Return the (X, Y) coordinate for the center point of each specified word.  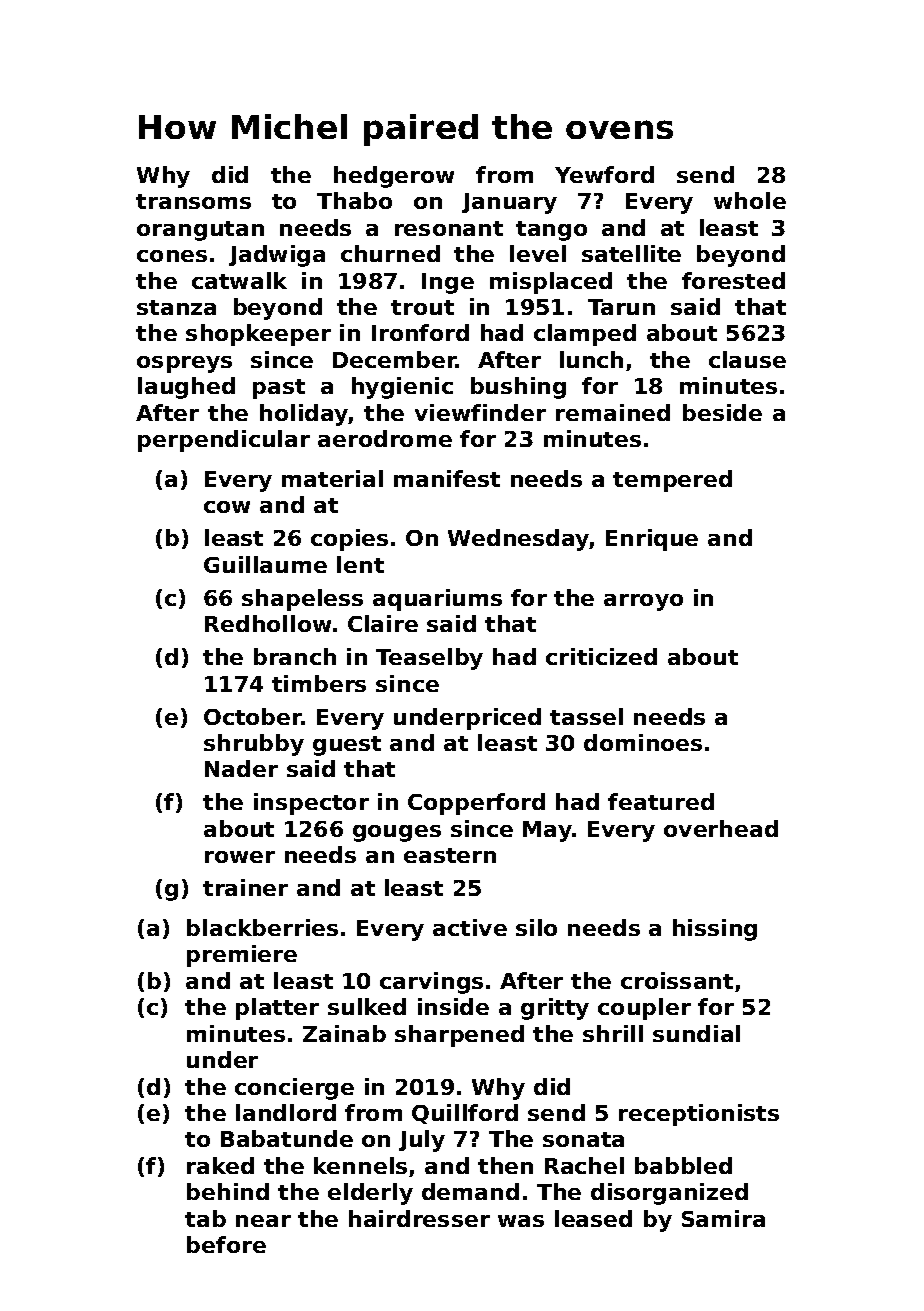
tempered (672, 481)
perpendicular (224, 441)
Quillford (465, 1114)
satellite (631, 253)
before (226, 1244)
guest (347, 746)
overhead (721, 828)
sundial (696, 1033)
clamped (585, 335)
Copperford (476, 804)
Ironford (420, 332)
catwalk (239, 280)
